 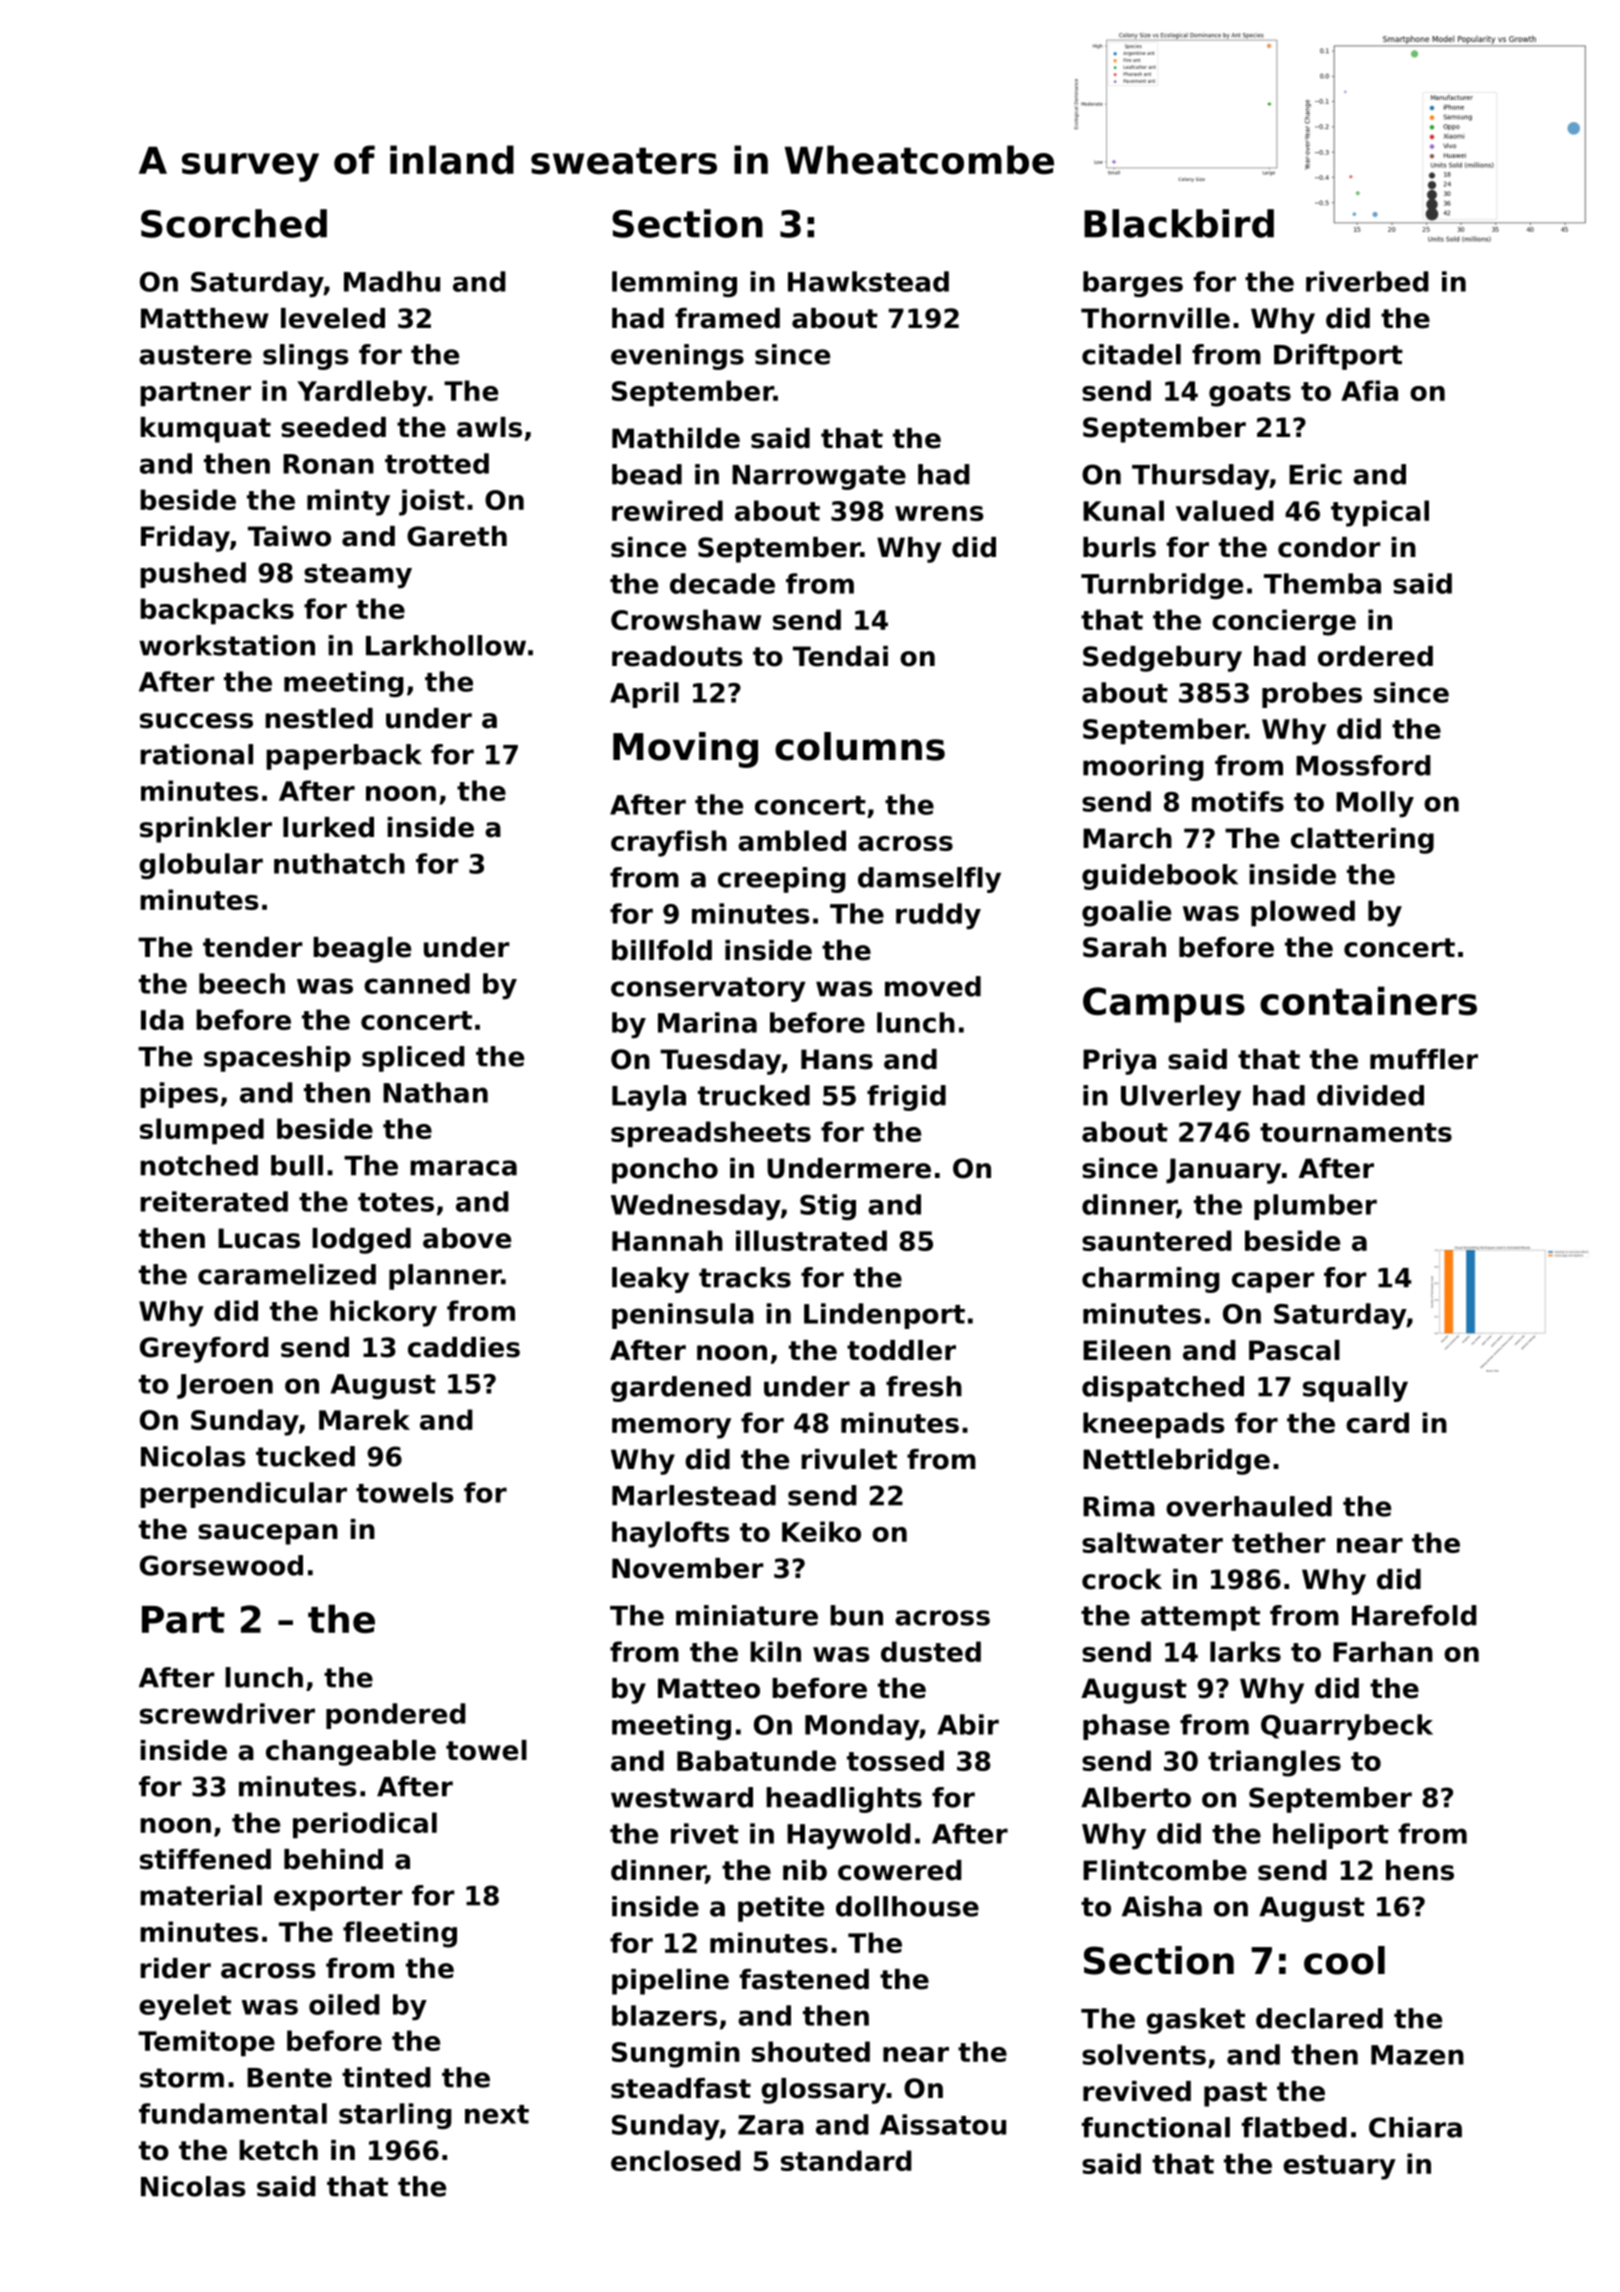 What do you see at coordinates (846, 2160) in the screenshot?
I see `standard` at bounding box center [846, 2160].
